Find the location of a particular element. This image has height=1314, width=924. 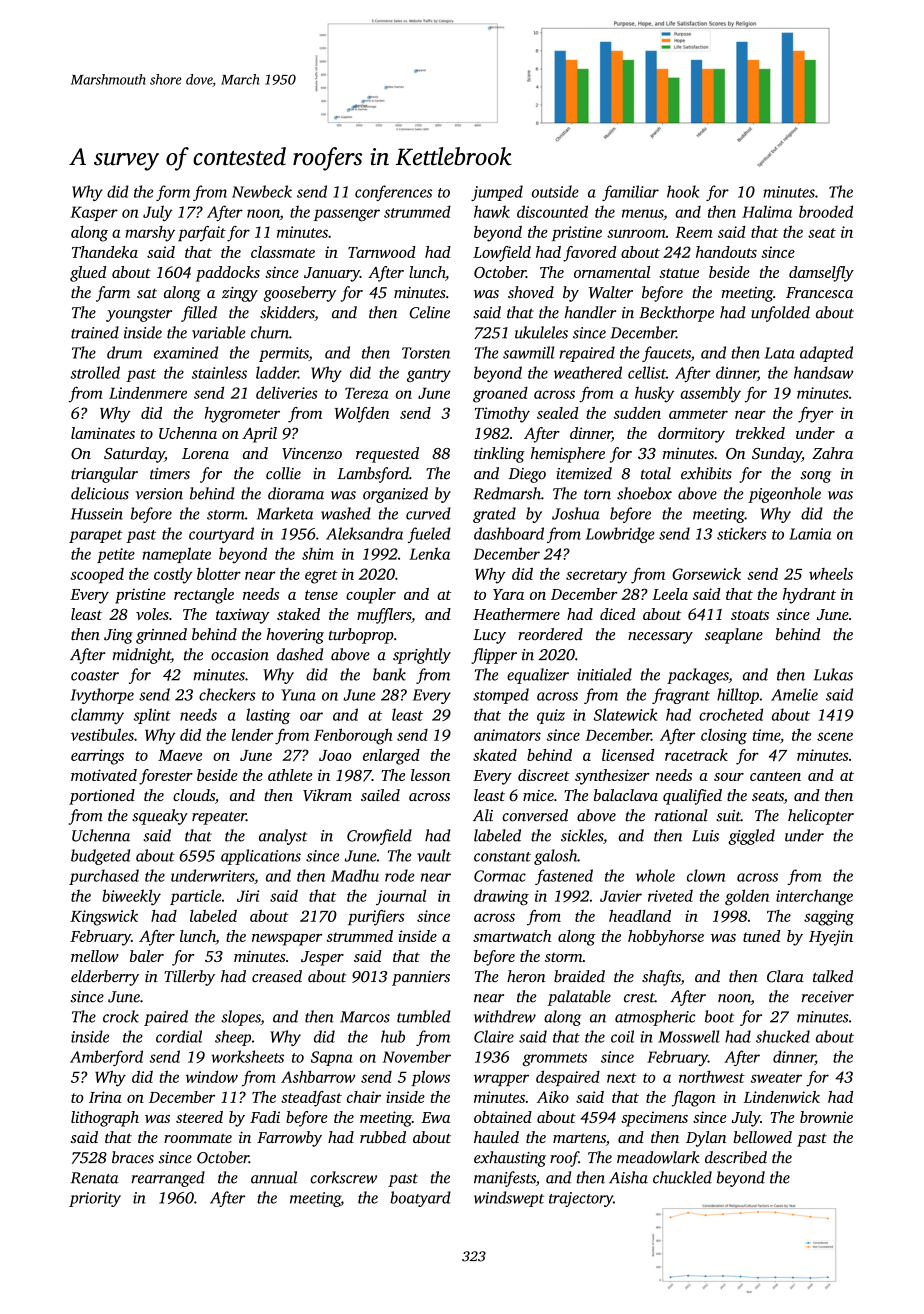

Lowfield is located at coordinates (502, 254).
